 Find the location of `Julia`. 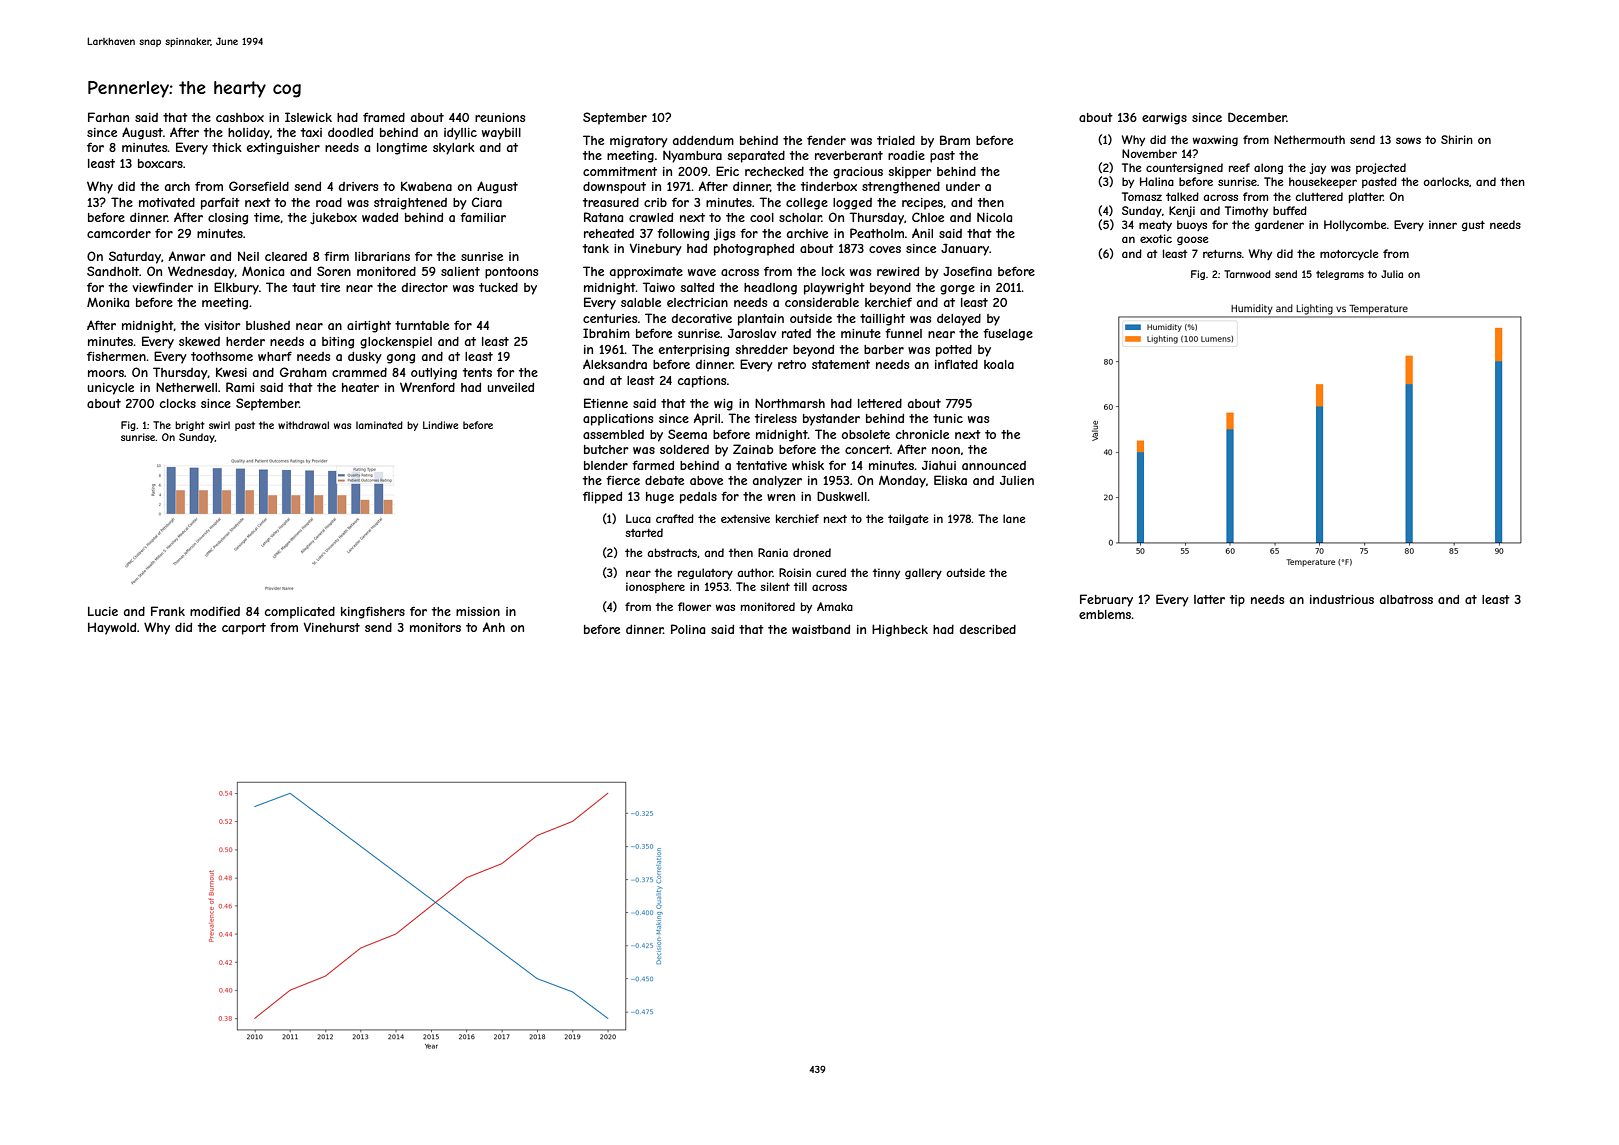

Julia is located at coordinates (1392, 274).
